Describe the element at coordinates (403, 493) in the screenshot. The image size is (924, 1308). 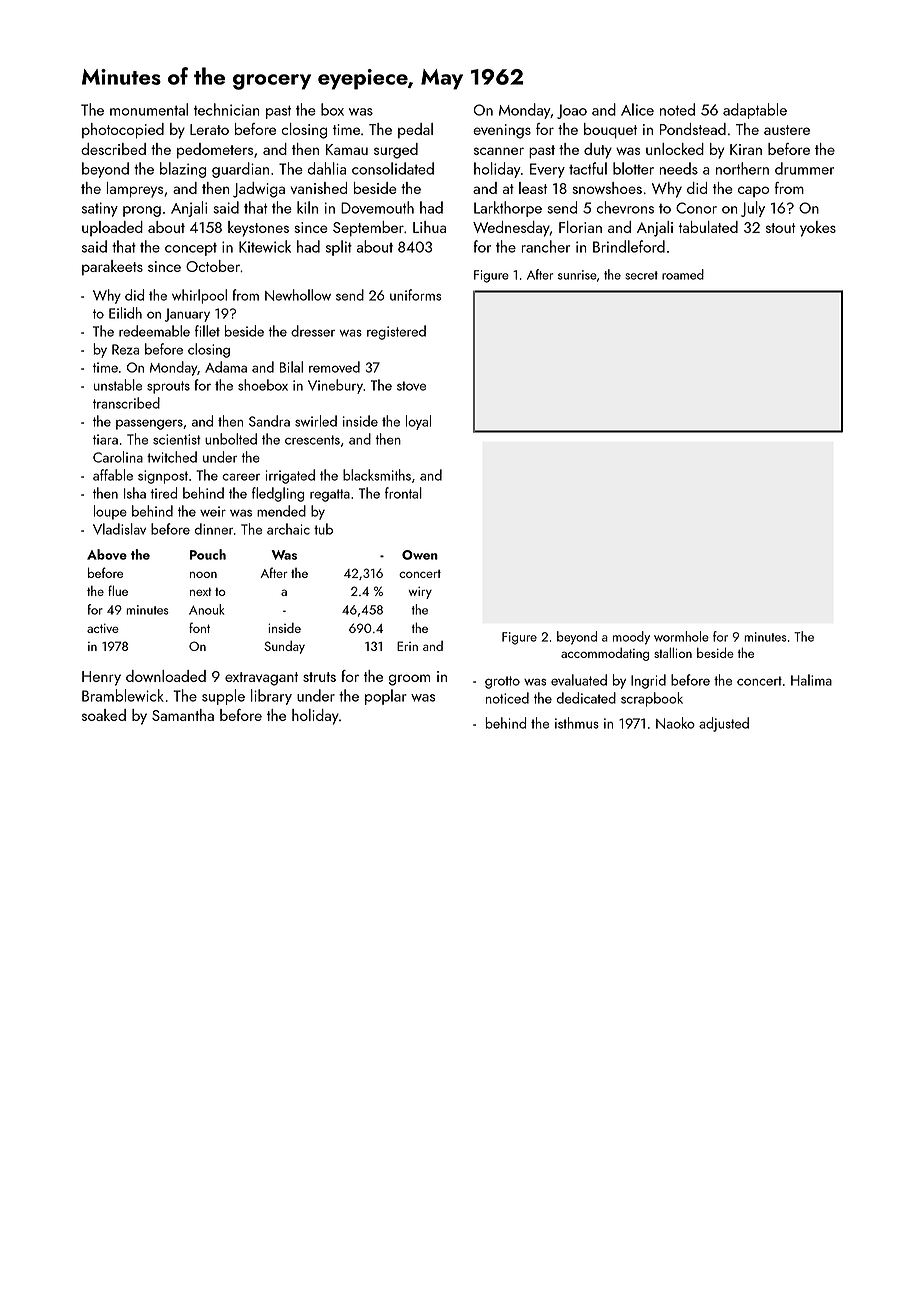
I see `frontal` at that location.
